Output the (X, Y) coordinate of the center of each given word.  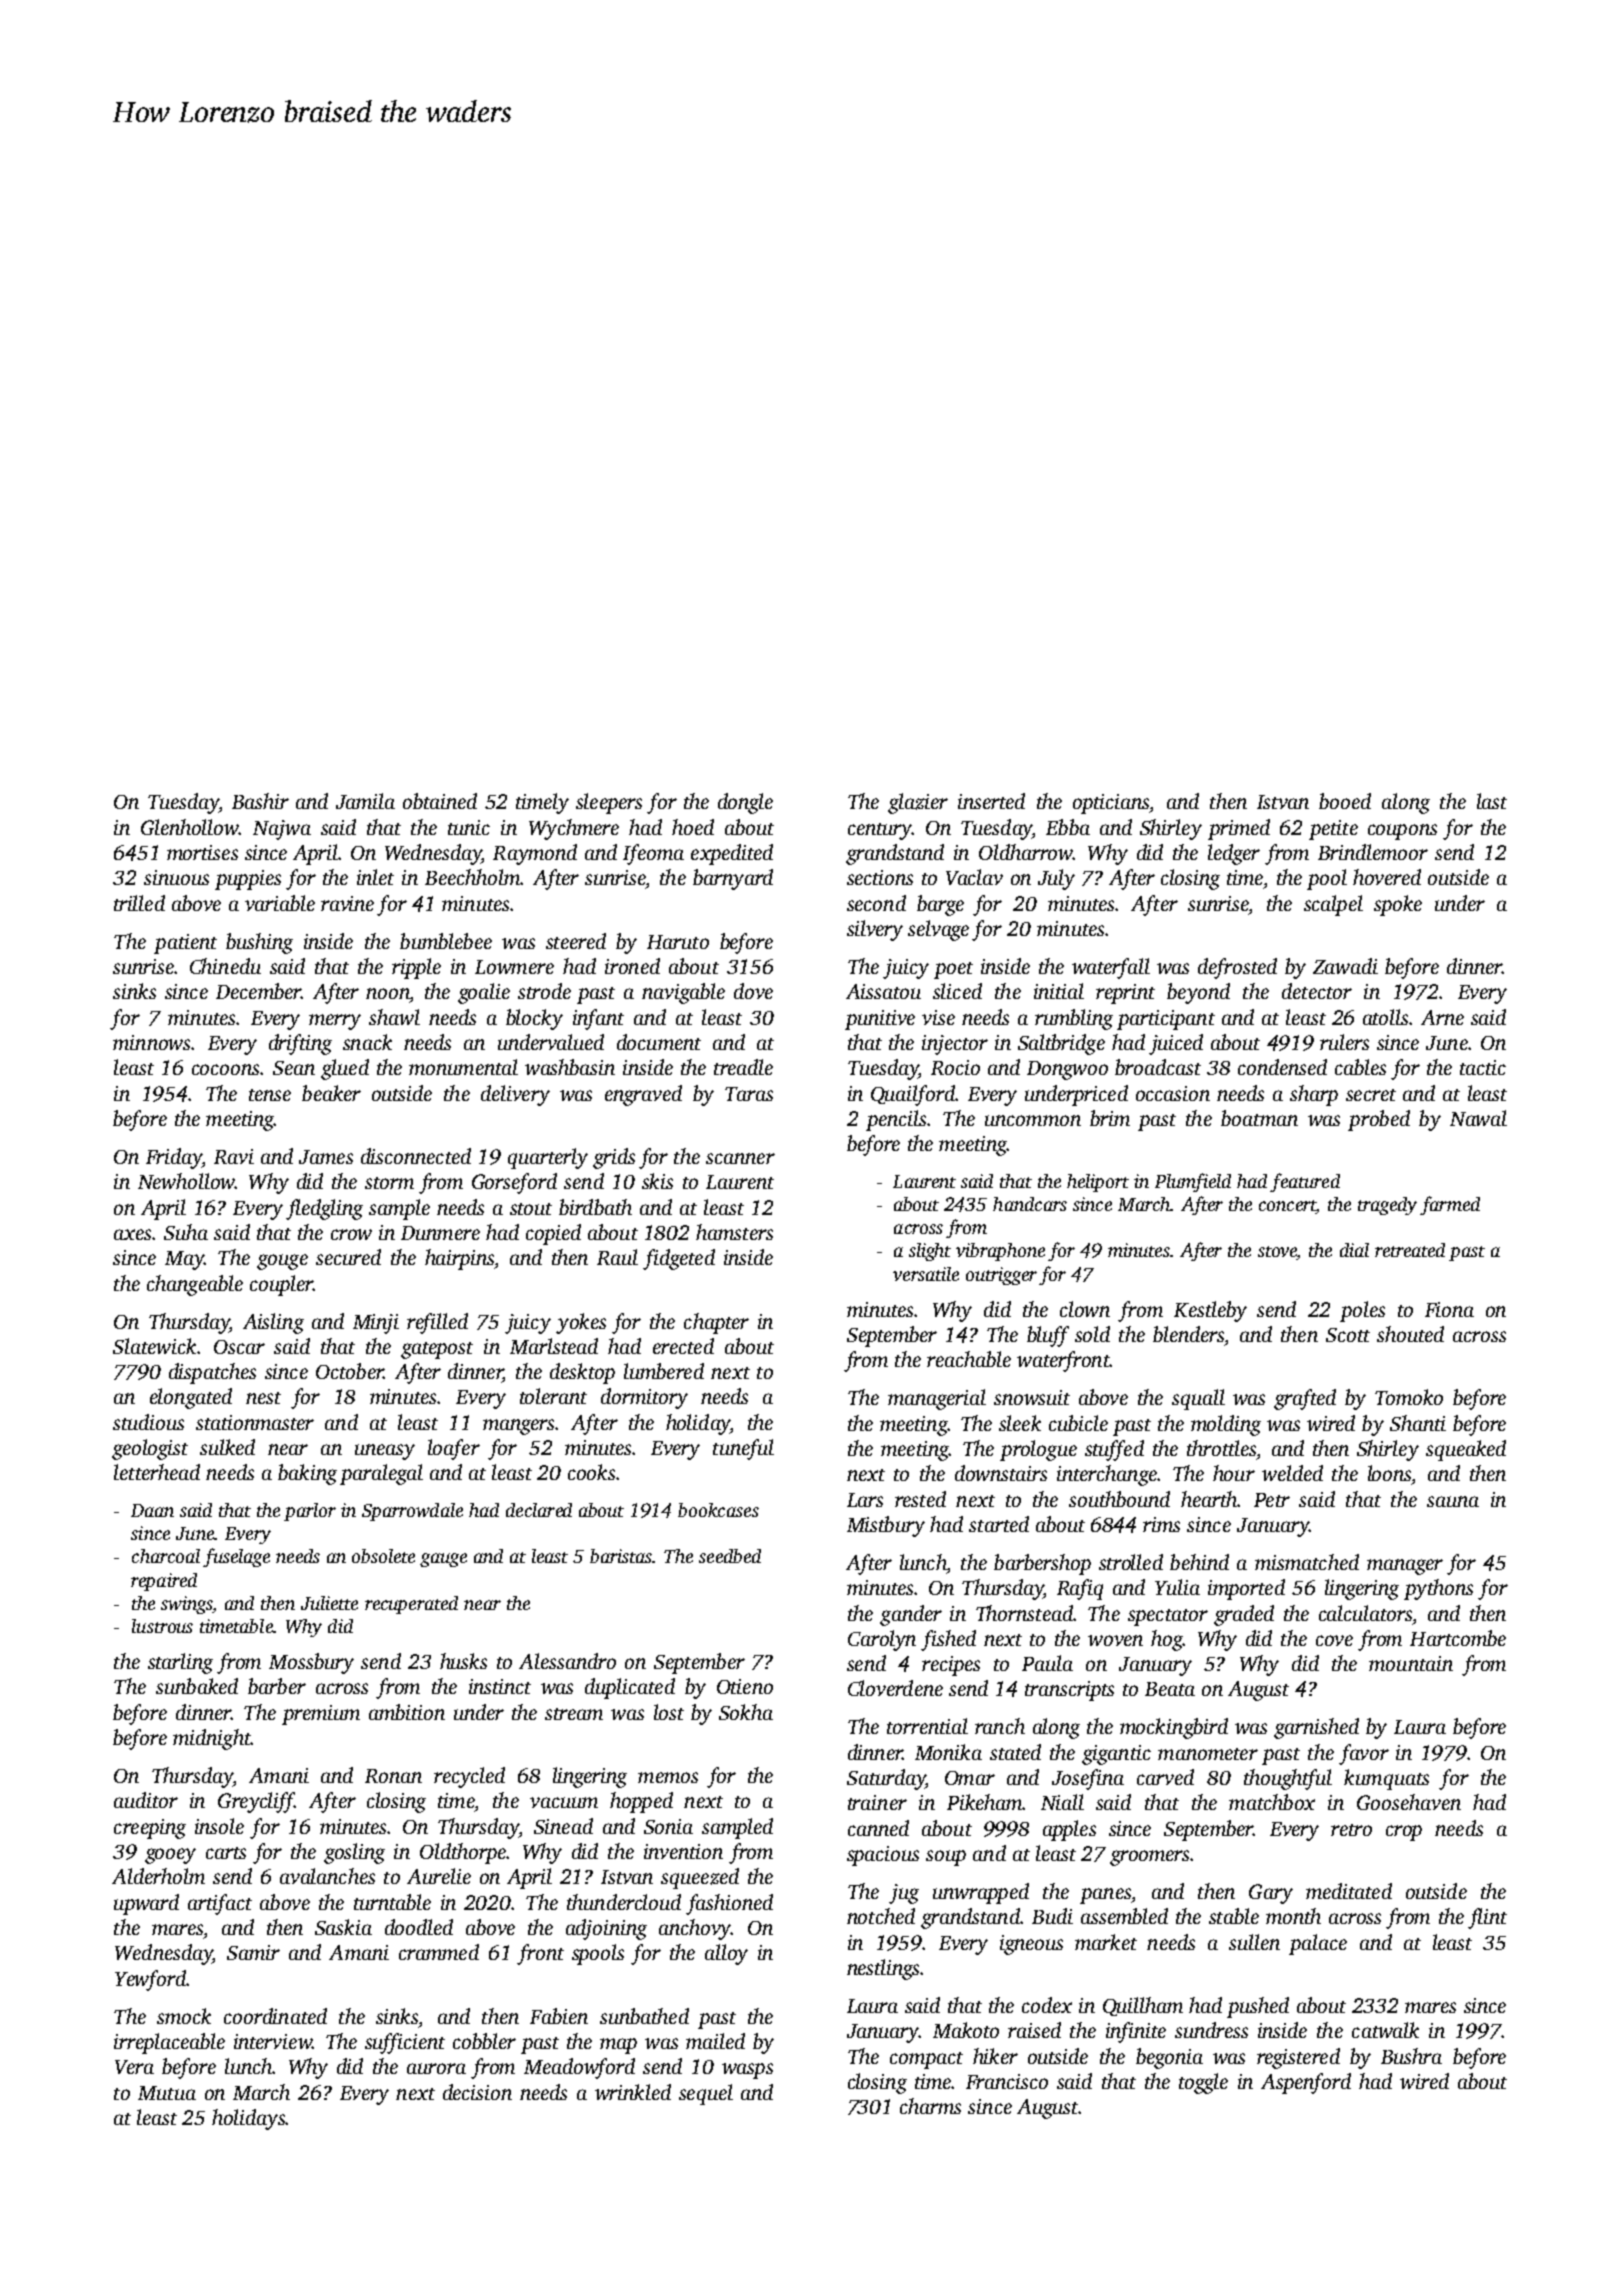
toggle (1203, 2083)
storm (389, 1183)
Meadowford (579, 2068)
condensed (1282, 1067)
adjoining (606, 1929)
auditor (146, 1800)
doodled (419, 1927)
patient (185, 944)
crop (1404, 1833)
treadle (743, 1067)
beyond (1198, 993)
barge (940, 905)
